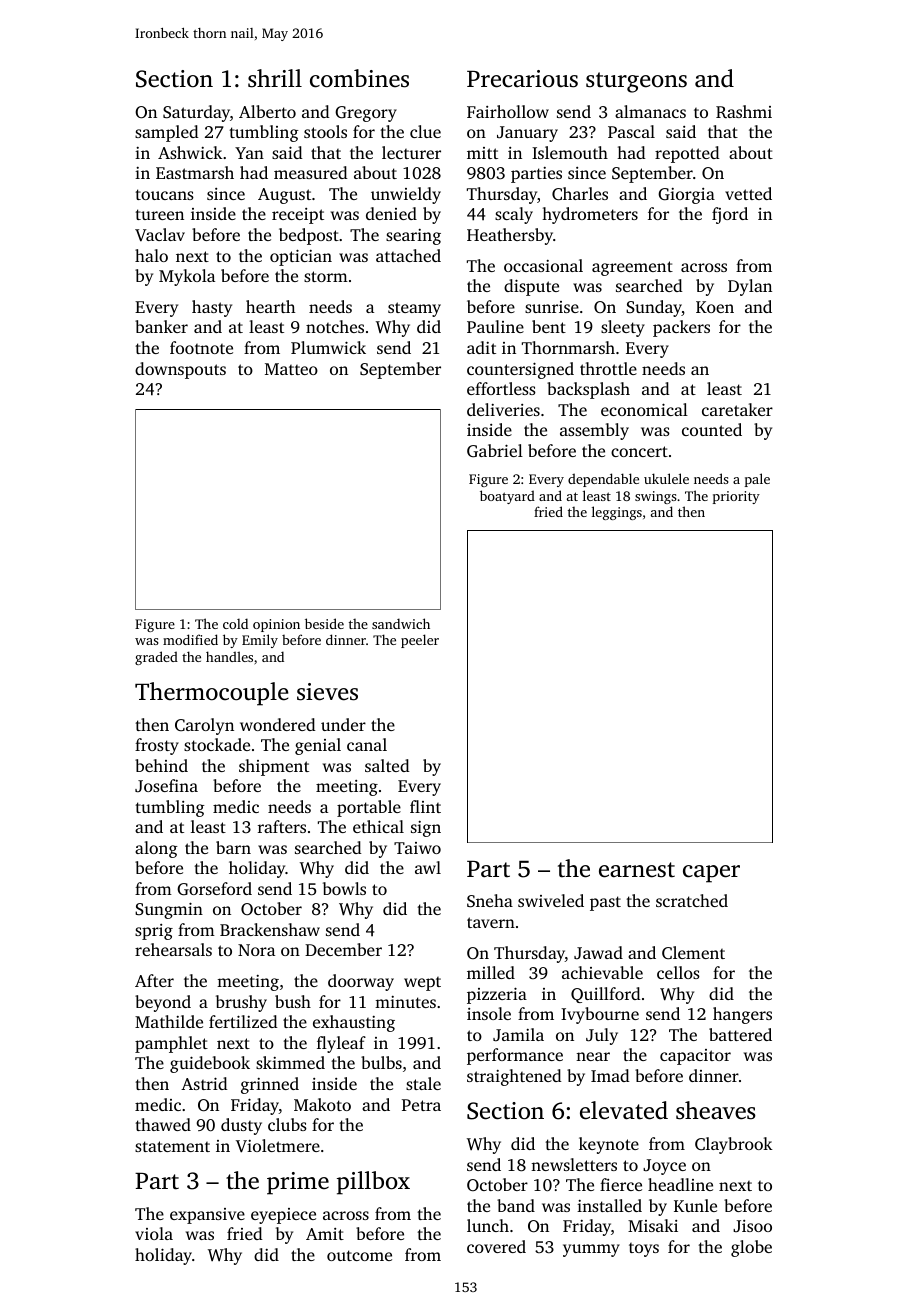 The height and width of the page is (1316, 908). What do you see at coordinates (204, 726) in the page?
I see `Carolyn` at bounding box center [204, 726].
